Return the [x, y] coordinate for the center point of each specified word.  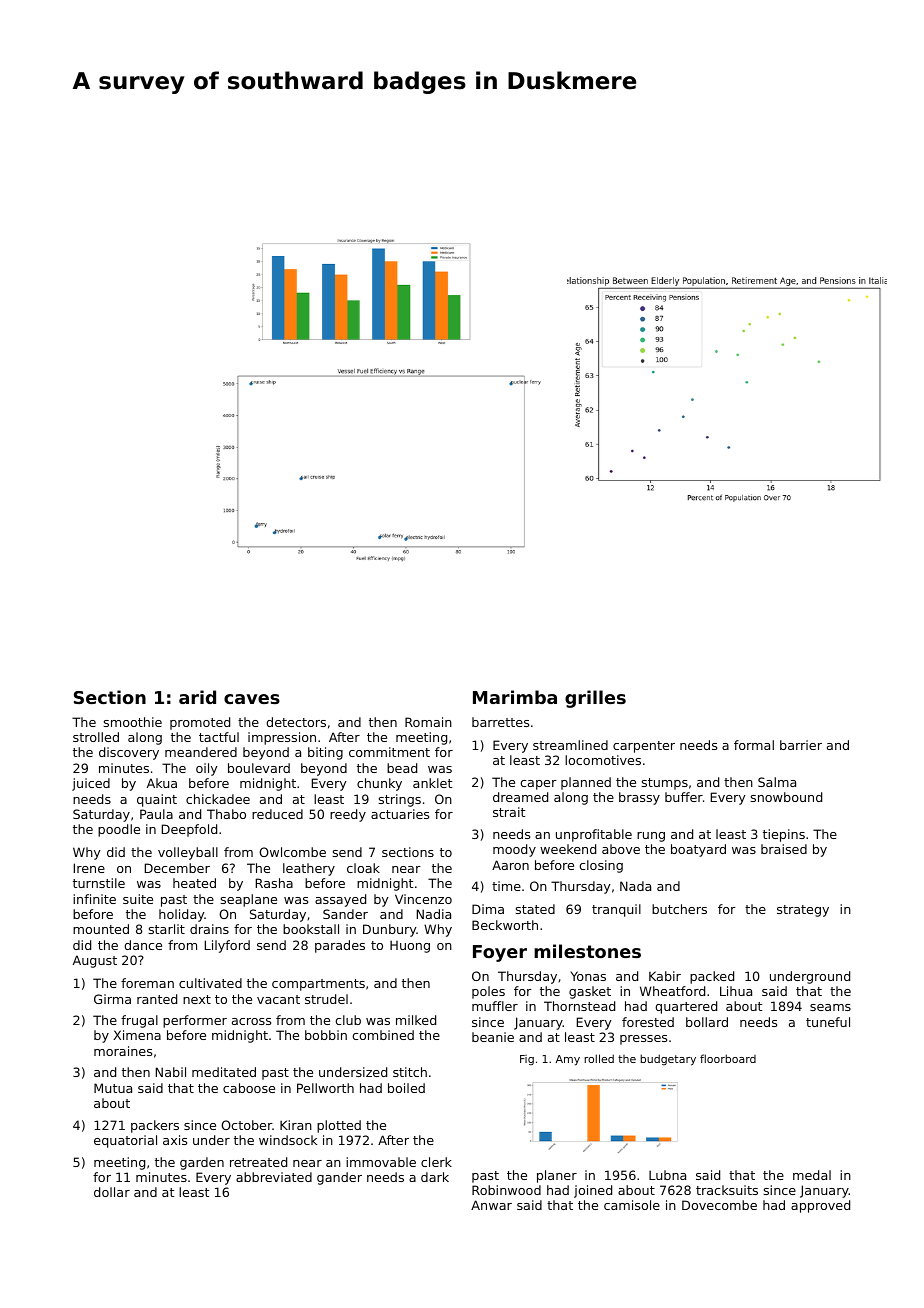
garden [202, 1163]
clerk [436, 1162]
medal [812, 1175]
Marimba [515, 697]
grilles [595, 699]
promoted [200, 723]
